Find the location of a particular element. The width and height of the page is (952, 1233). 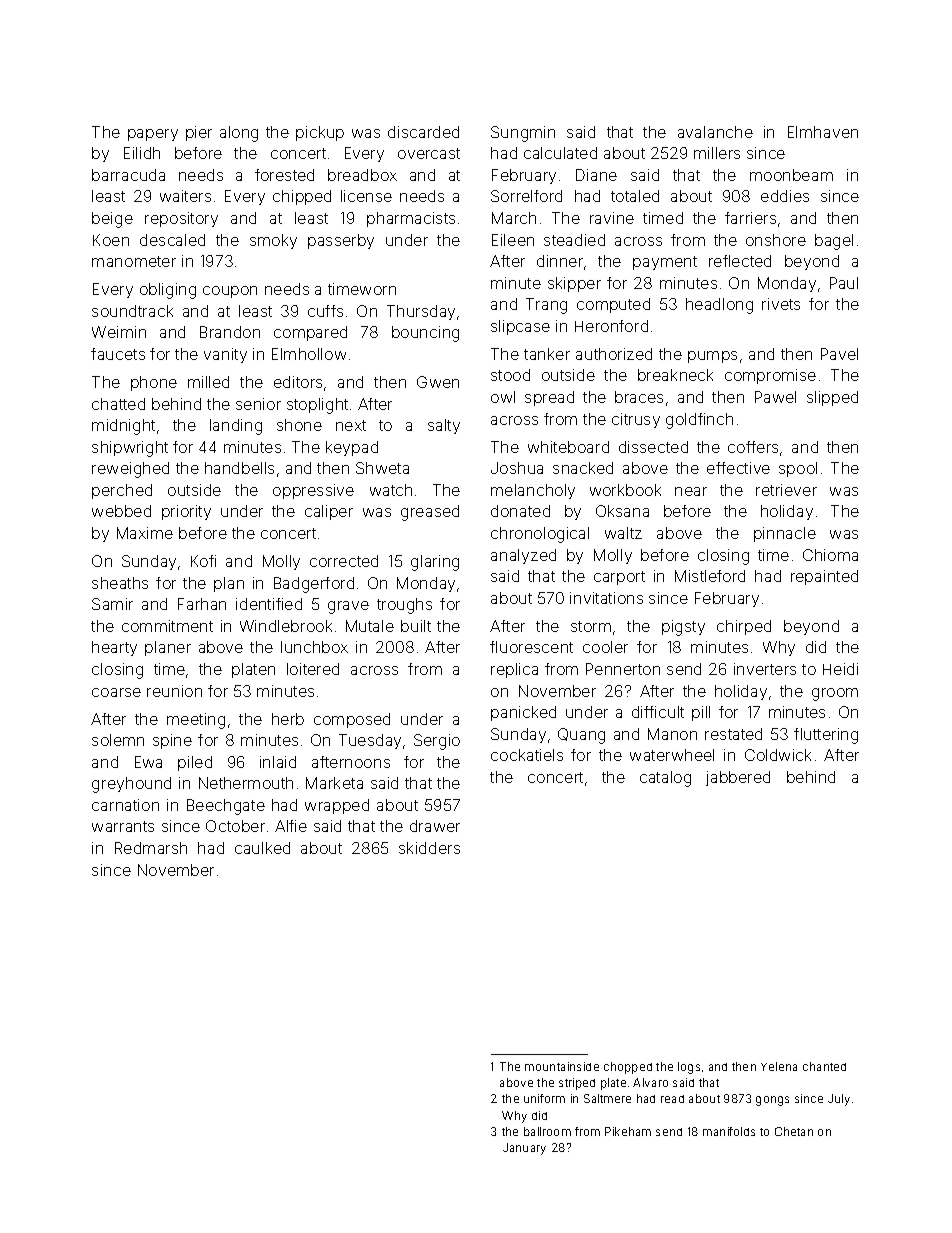

jabbered is located at coordinates (738, 778).
